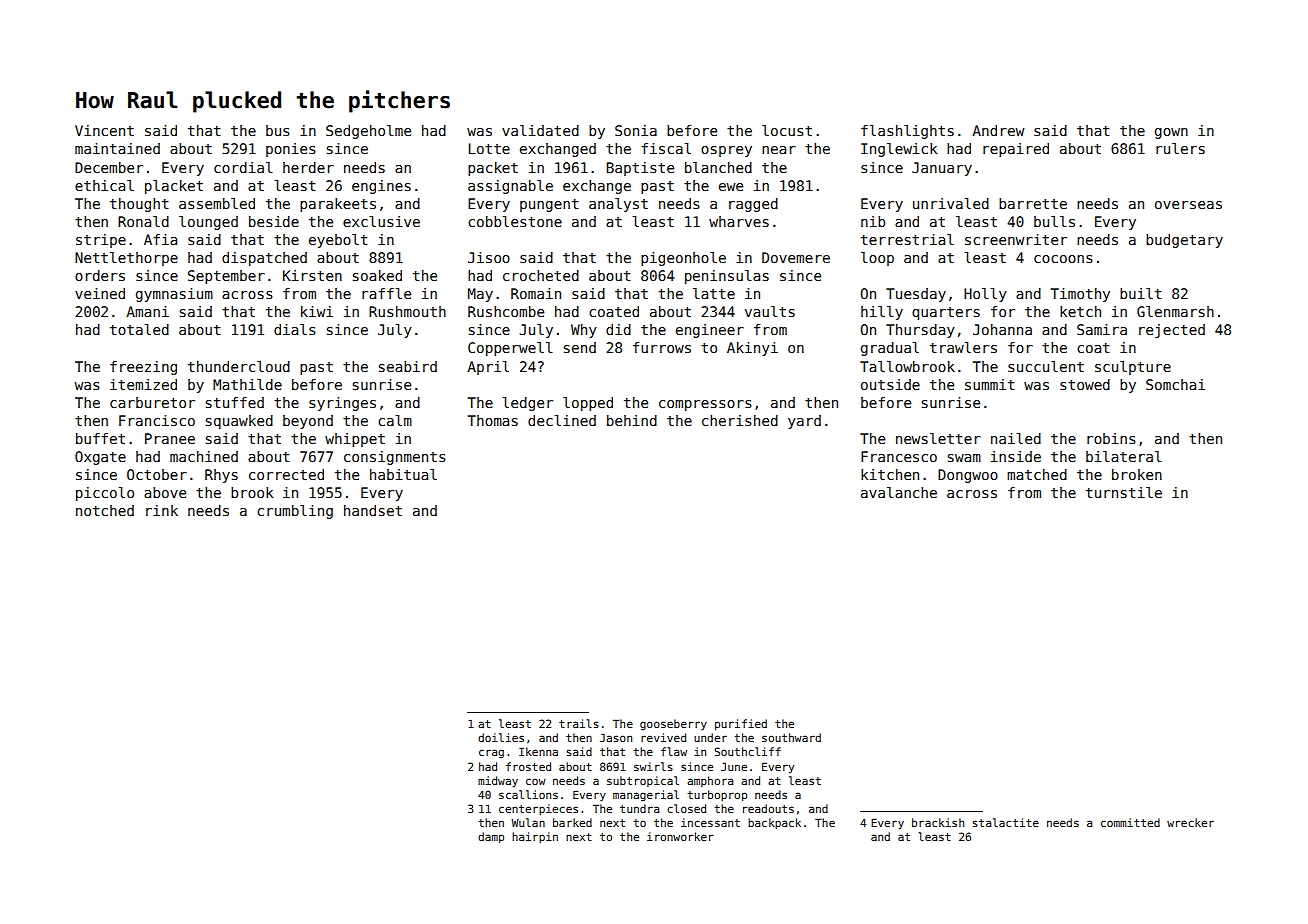  I want to click on notched, so click(105, 510).
